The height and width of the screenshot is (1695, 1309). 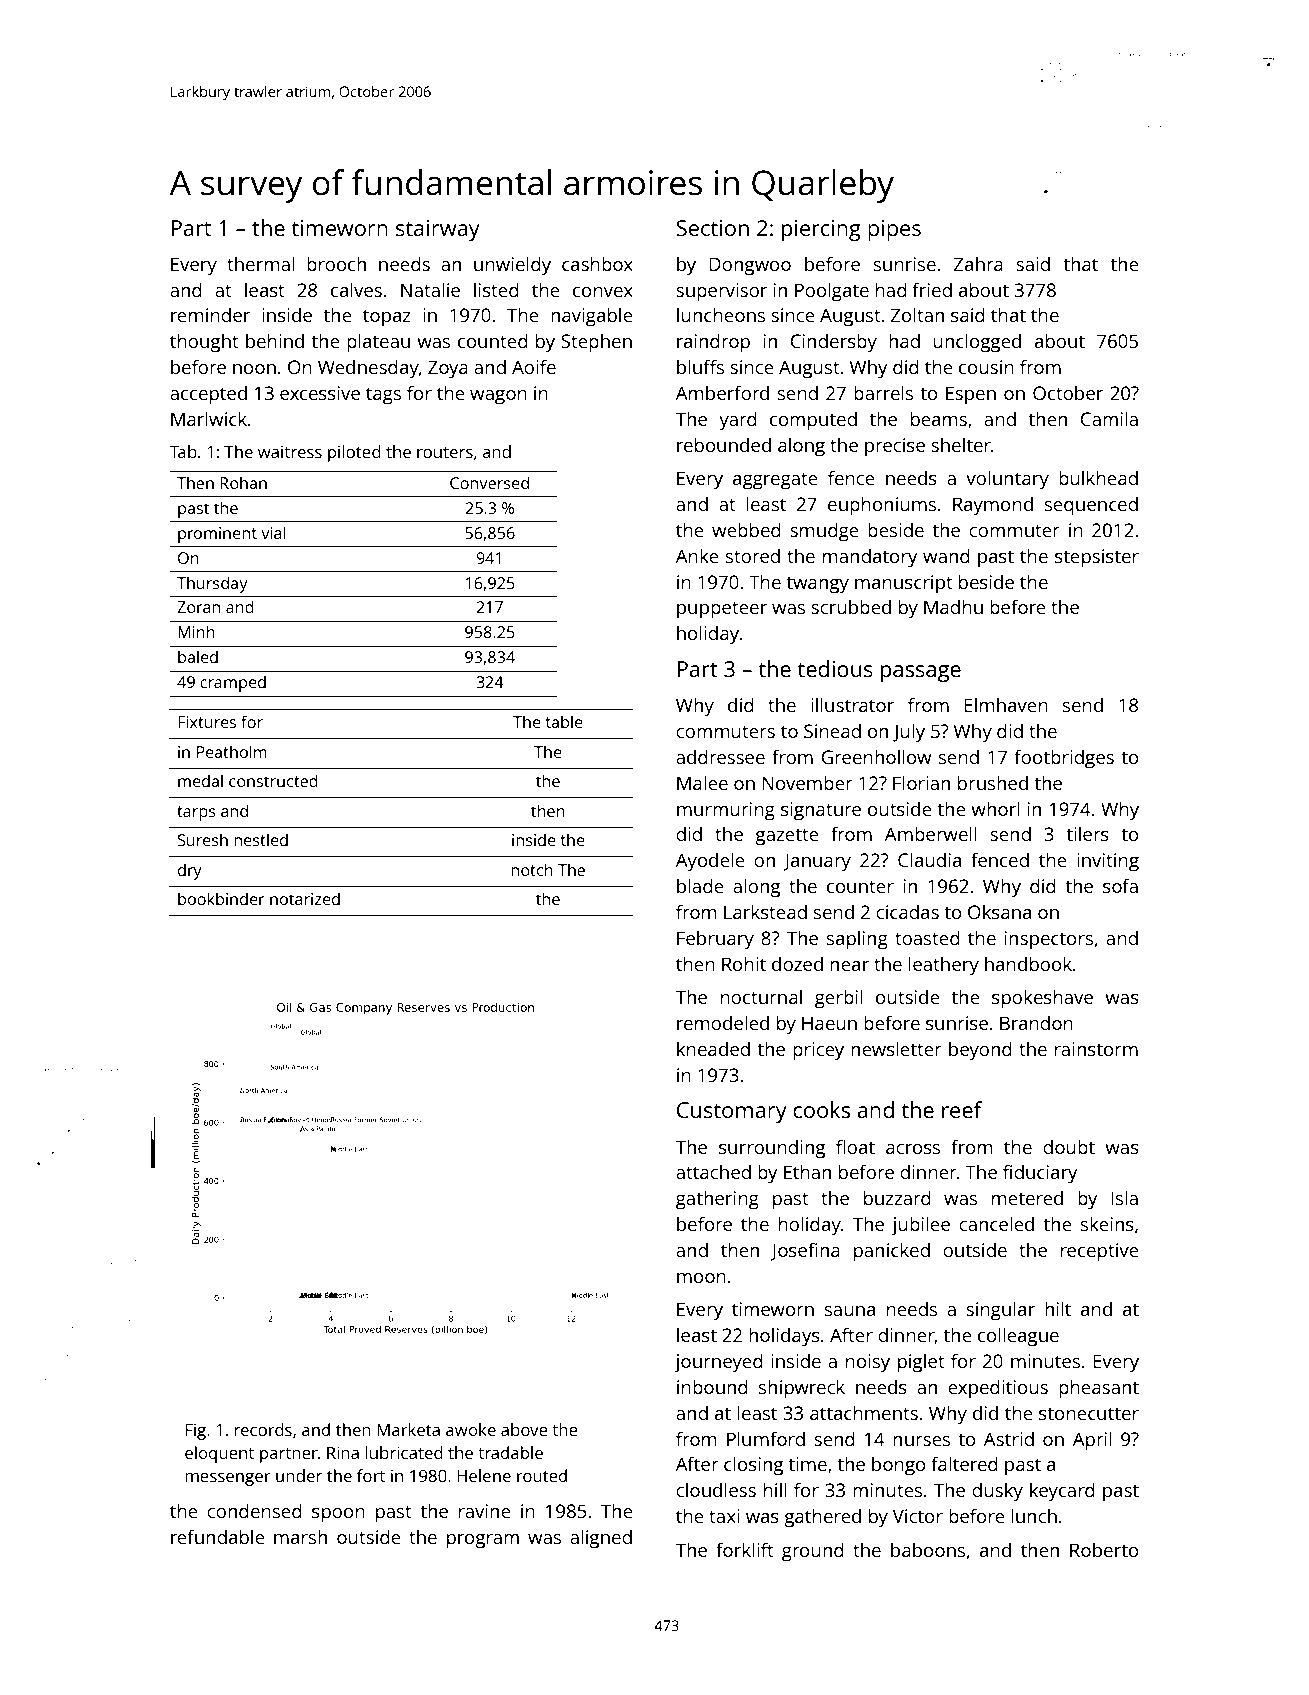 I want to click on pipes, so click(x=894, y=230).
